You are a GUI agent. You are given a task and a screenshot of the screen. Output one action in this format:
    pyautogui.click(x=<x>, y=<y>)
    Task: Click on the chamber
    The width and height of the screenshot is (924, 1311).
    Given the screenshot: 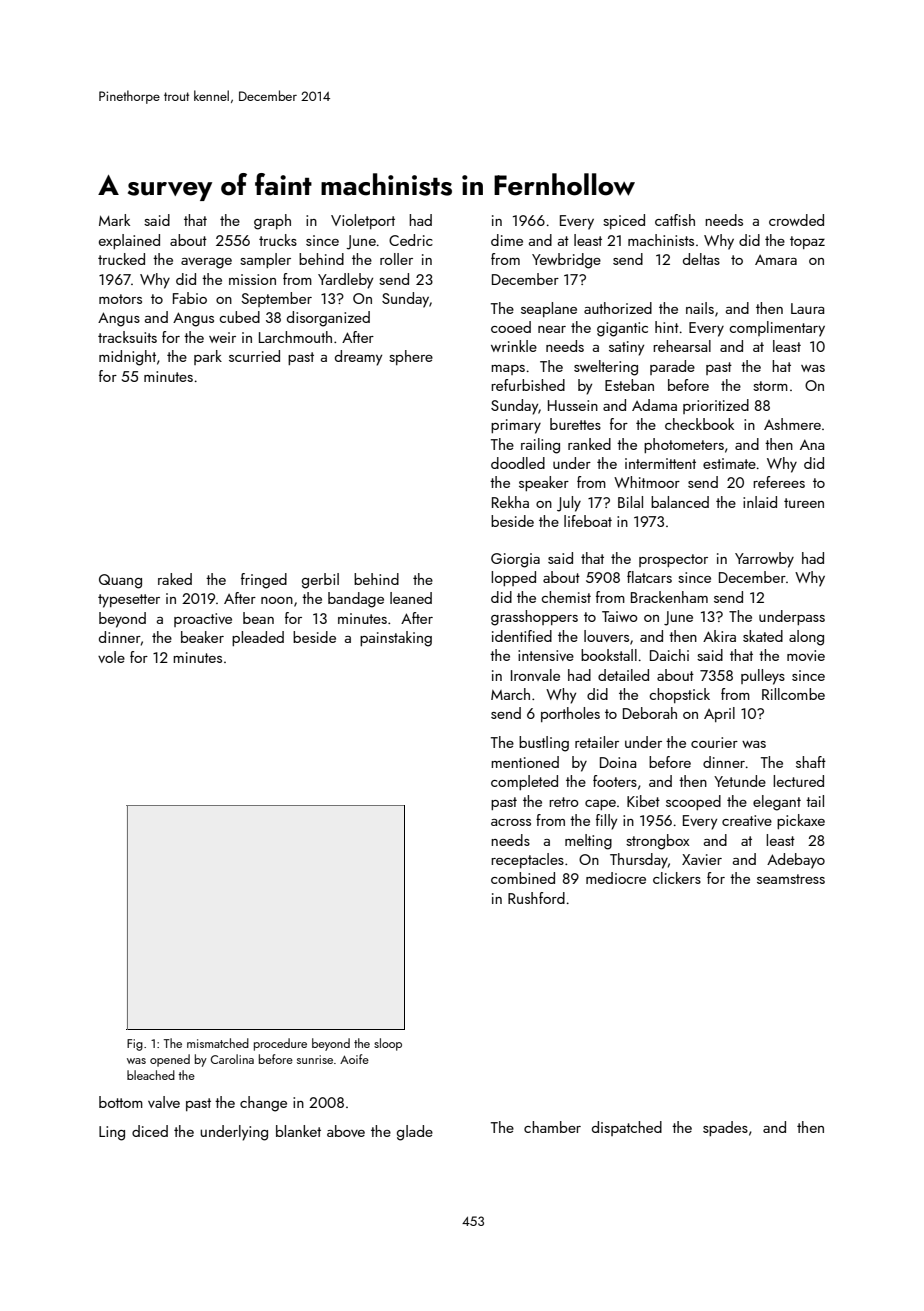 What is the action you would take?
    pyautogui.click(x=552, y=1127)
